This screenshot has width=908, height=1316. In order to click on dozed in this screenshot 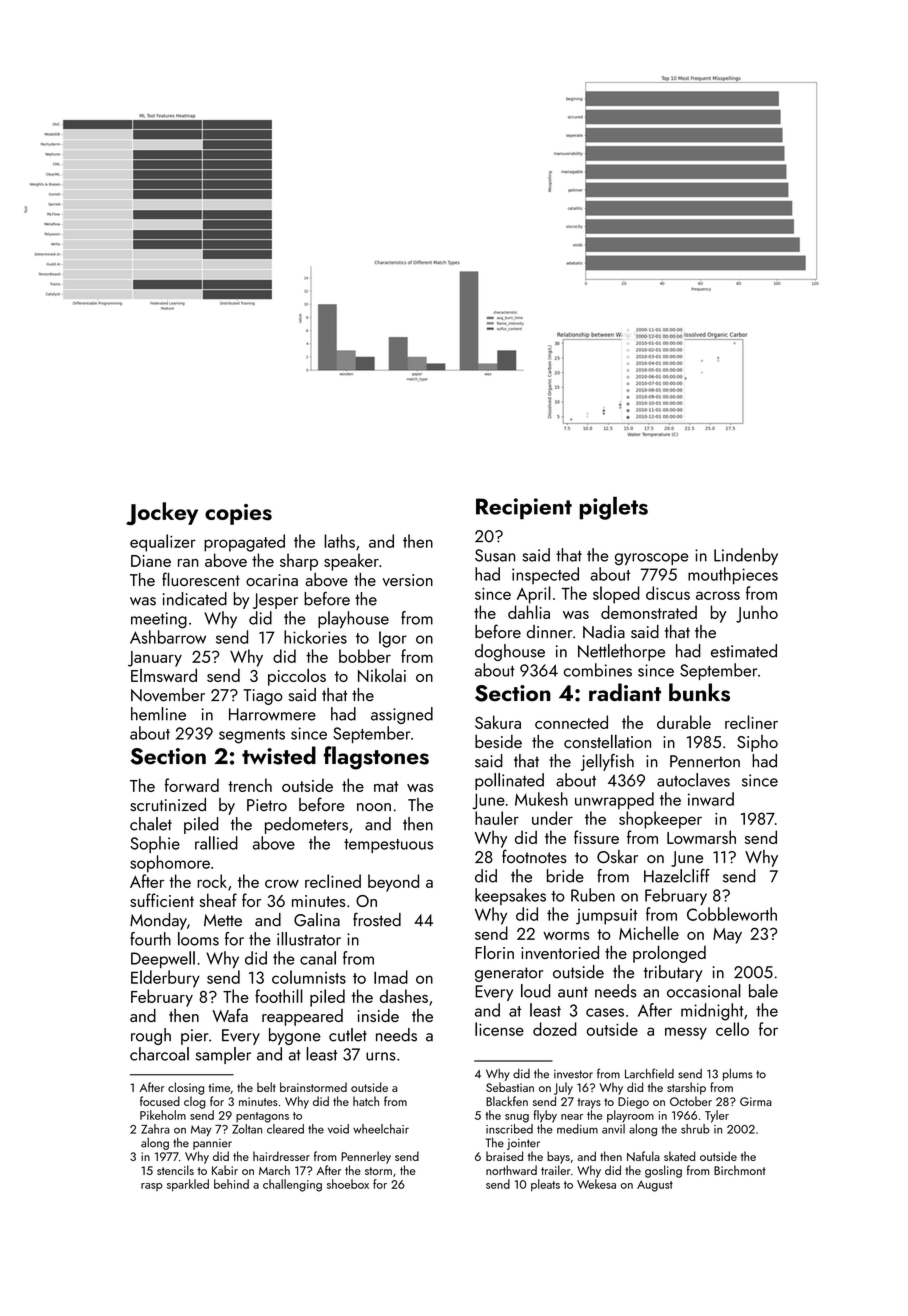, I will do `click(554, 1029)`.
